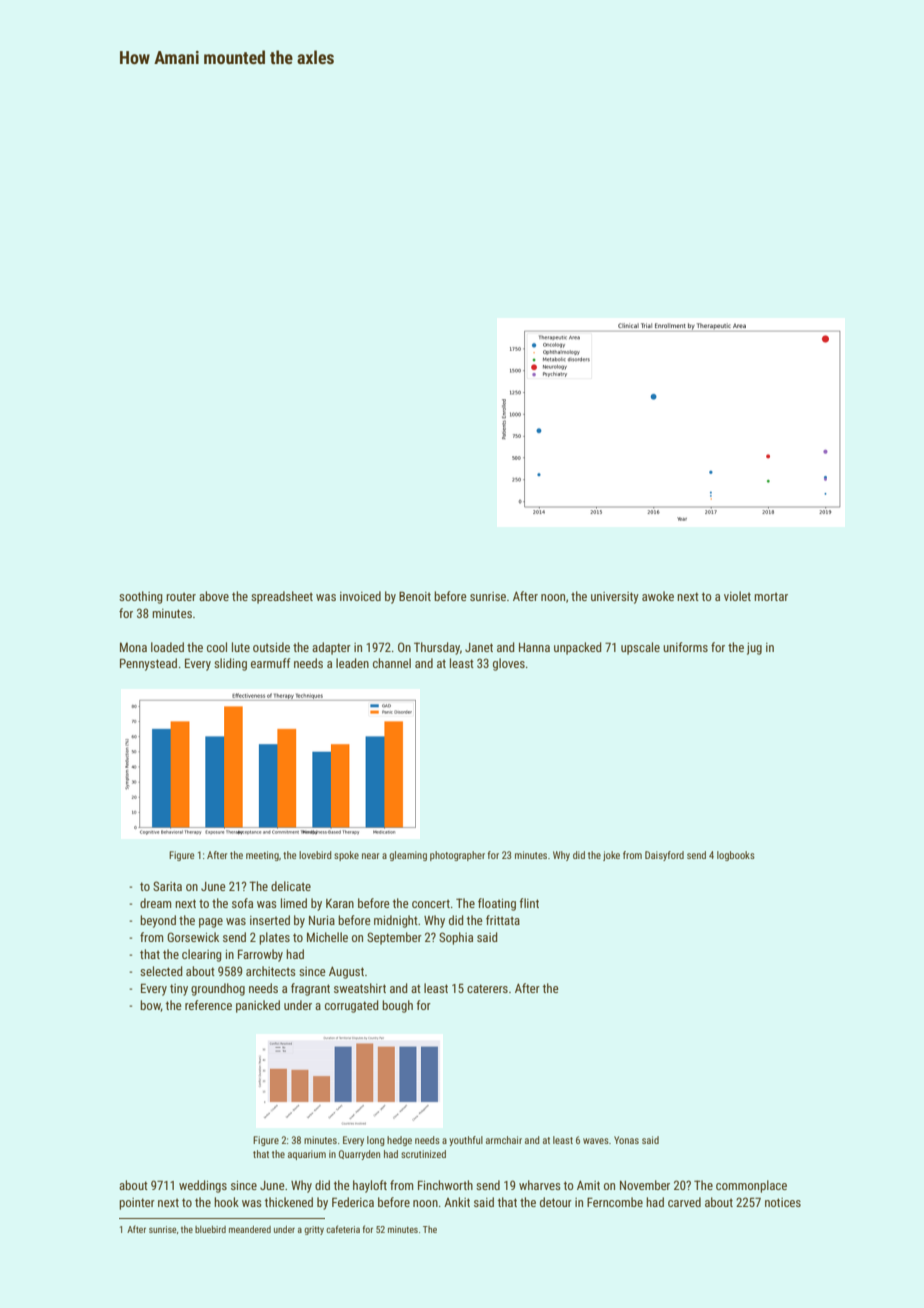 This screenshot has width=924, height=1308. Describe the element at coordinates (396, 921) in the screenshot. I see `midnight` at that location.
